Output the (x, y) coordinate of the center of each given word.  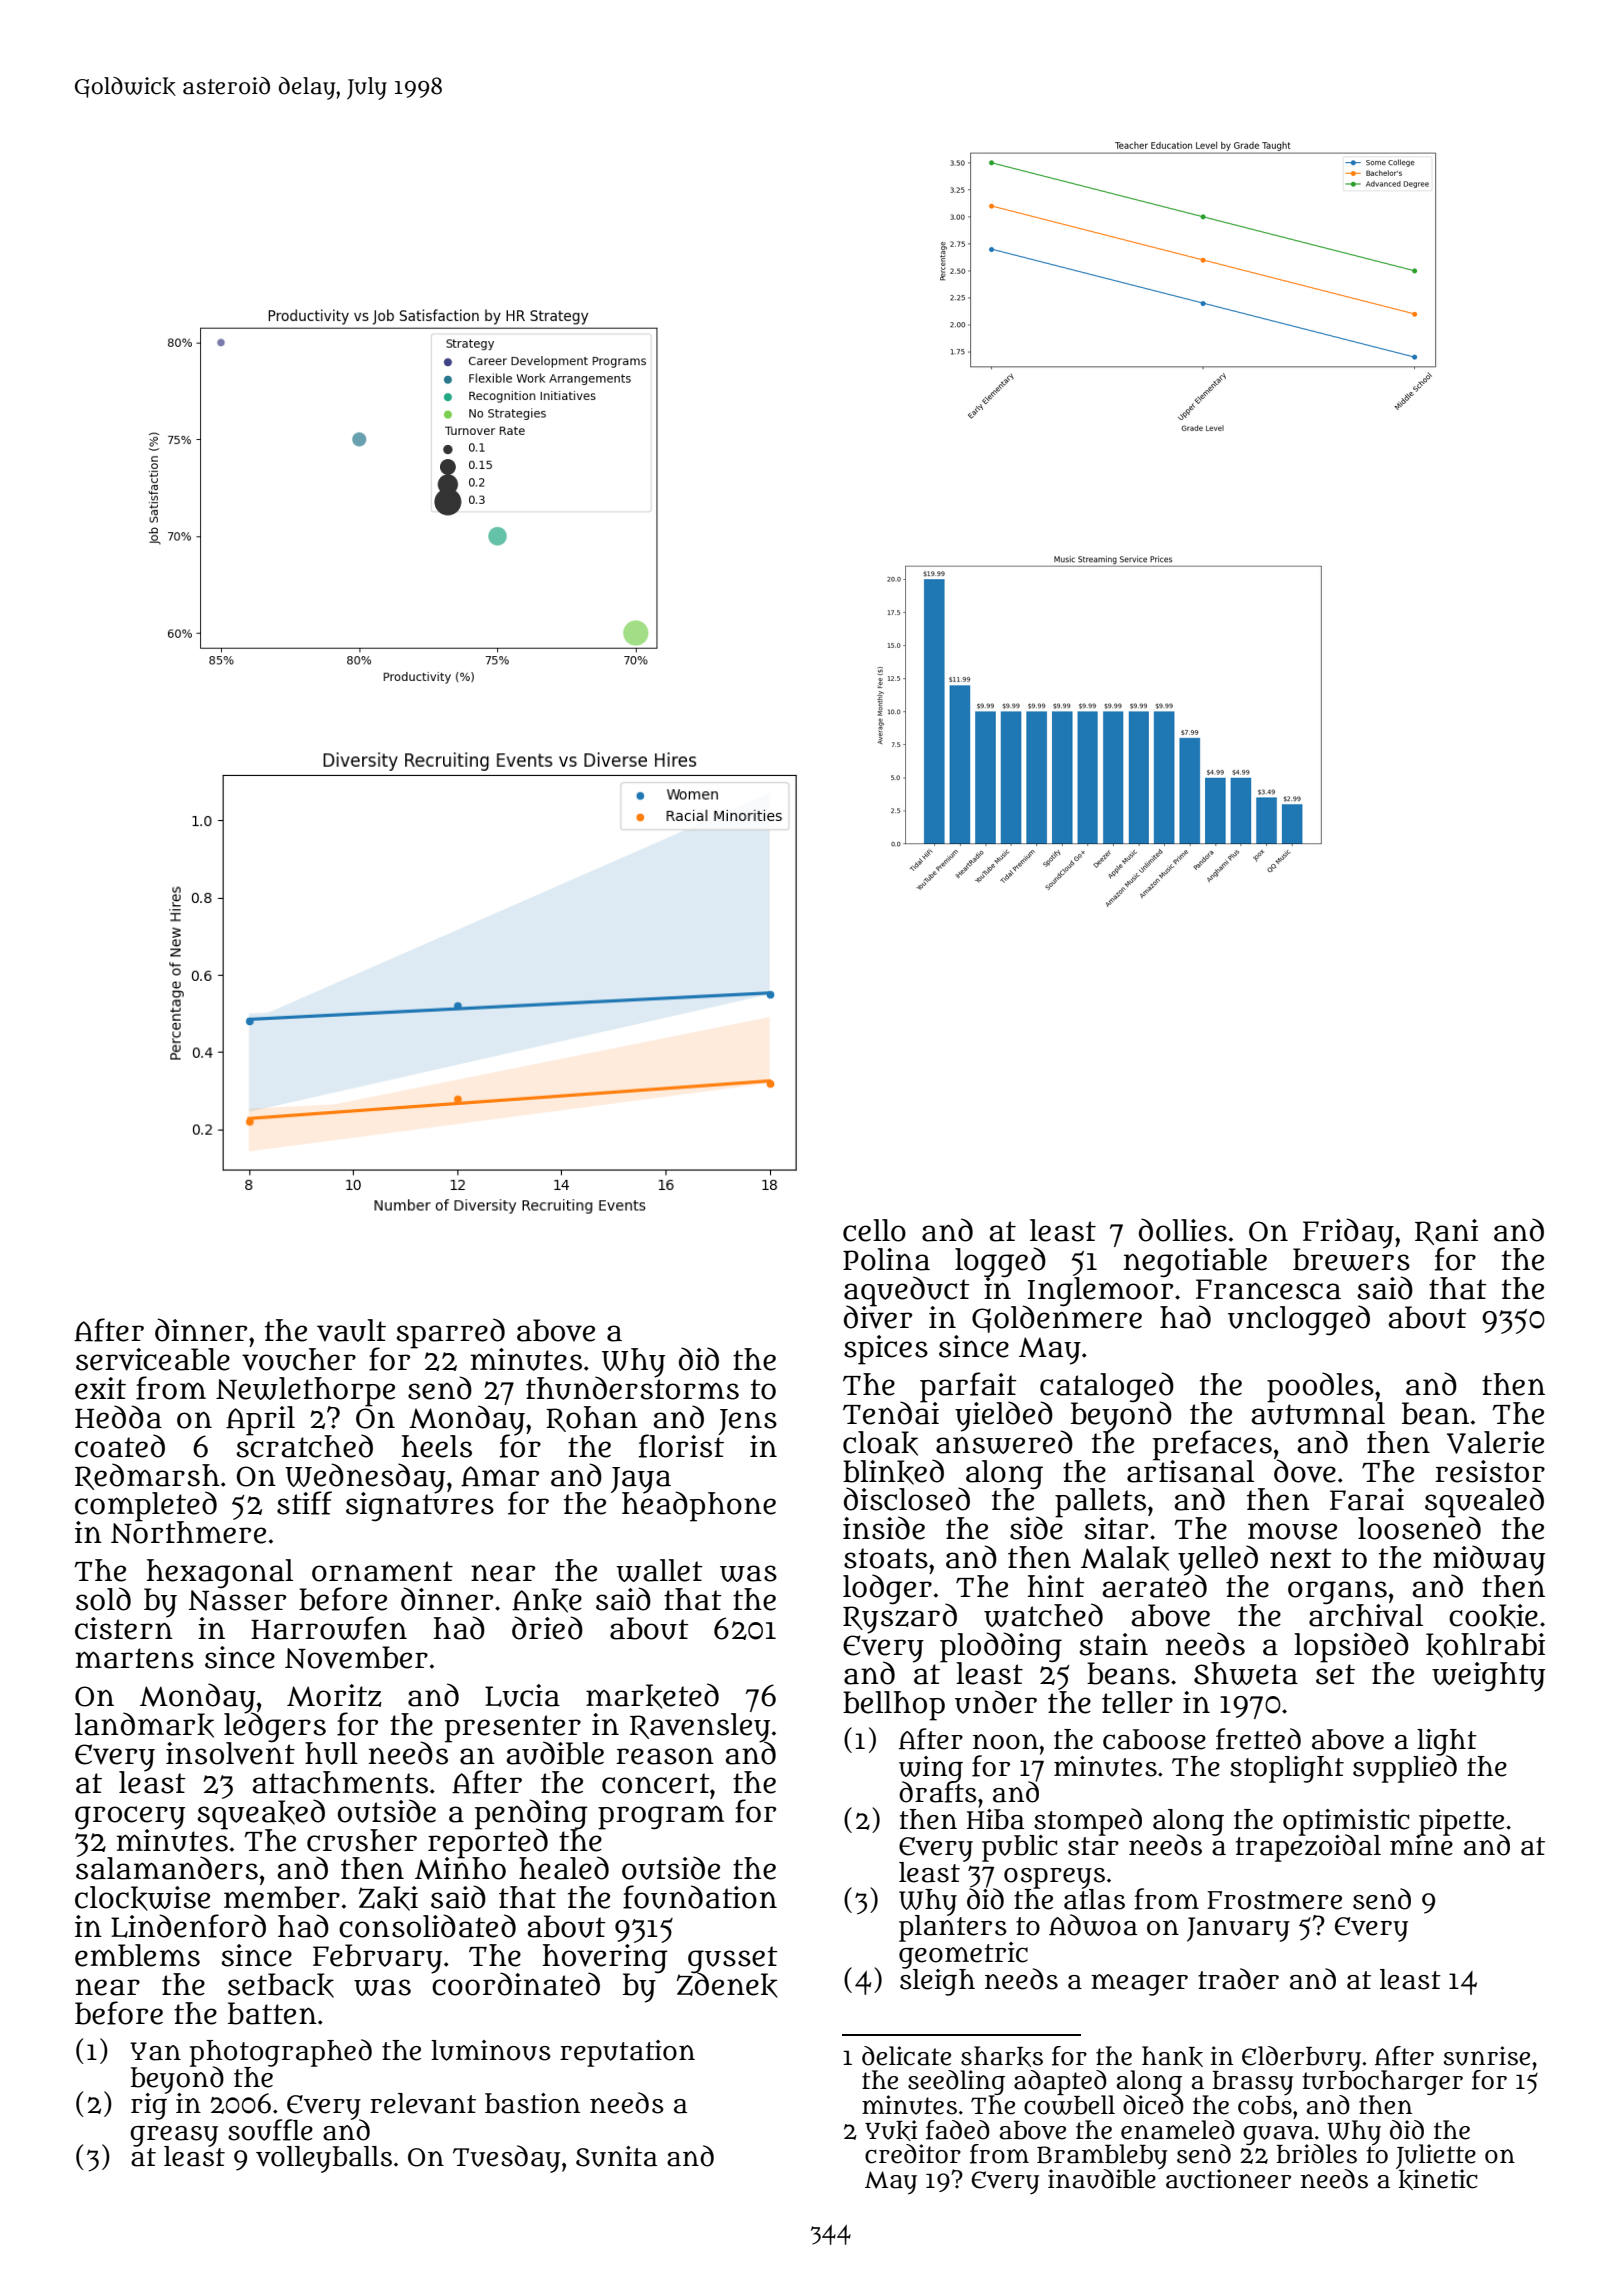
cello (874, 1230)
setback (281, 1985)
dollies (1183, 1230)
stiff (304, 1503)
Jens (748, 1421)
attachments (340, 1782)
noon (1005, 1742)
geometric (963, 1955)
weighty (1488, 1677)
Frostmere (1274, 1900)
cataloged (1107, 1386)
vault (351, 1330)
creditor (913, 2154)
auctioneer (1228, 2179)
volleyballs (324, 2159)
